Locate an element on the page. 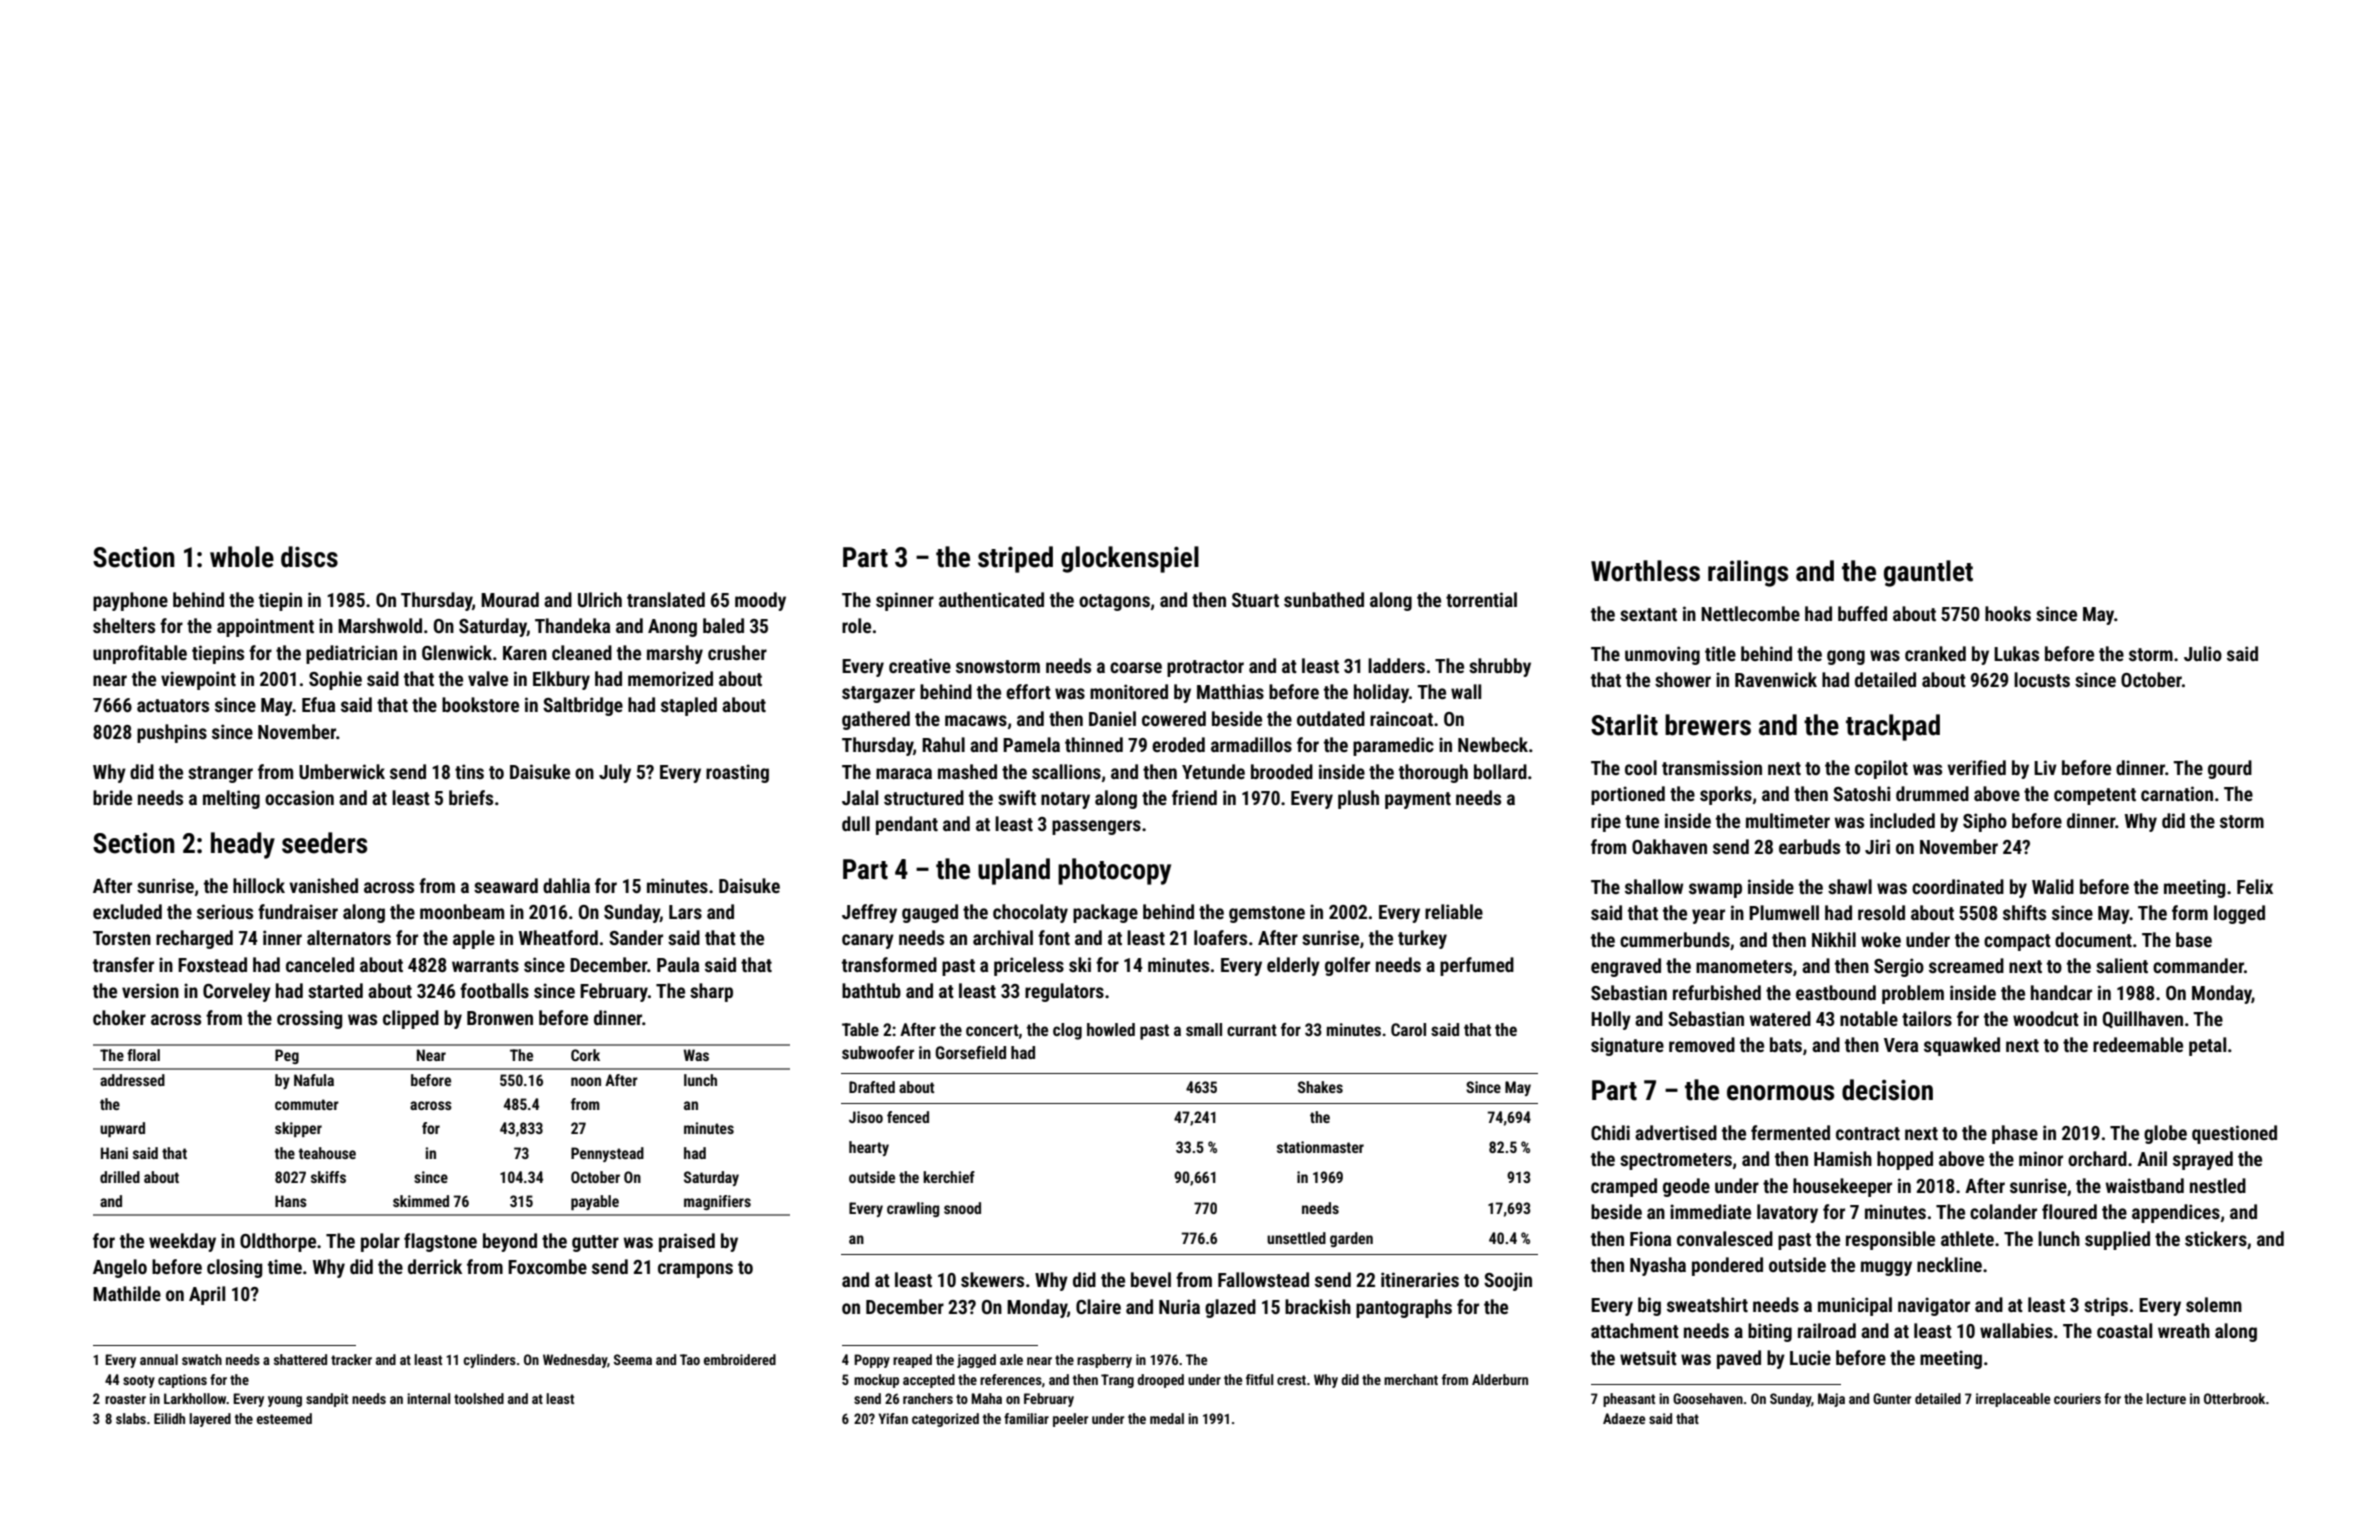 Image resolution: width=2380 pixels, height=1540 pixels. Julio is located at coordinates (2203, 653).
